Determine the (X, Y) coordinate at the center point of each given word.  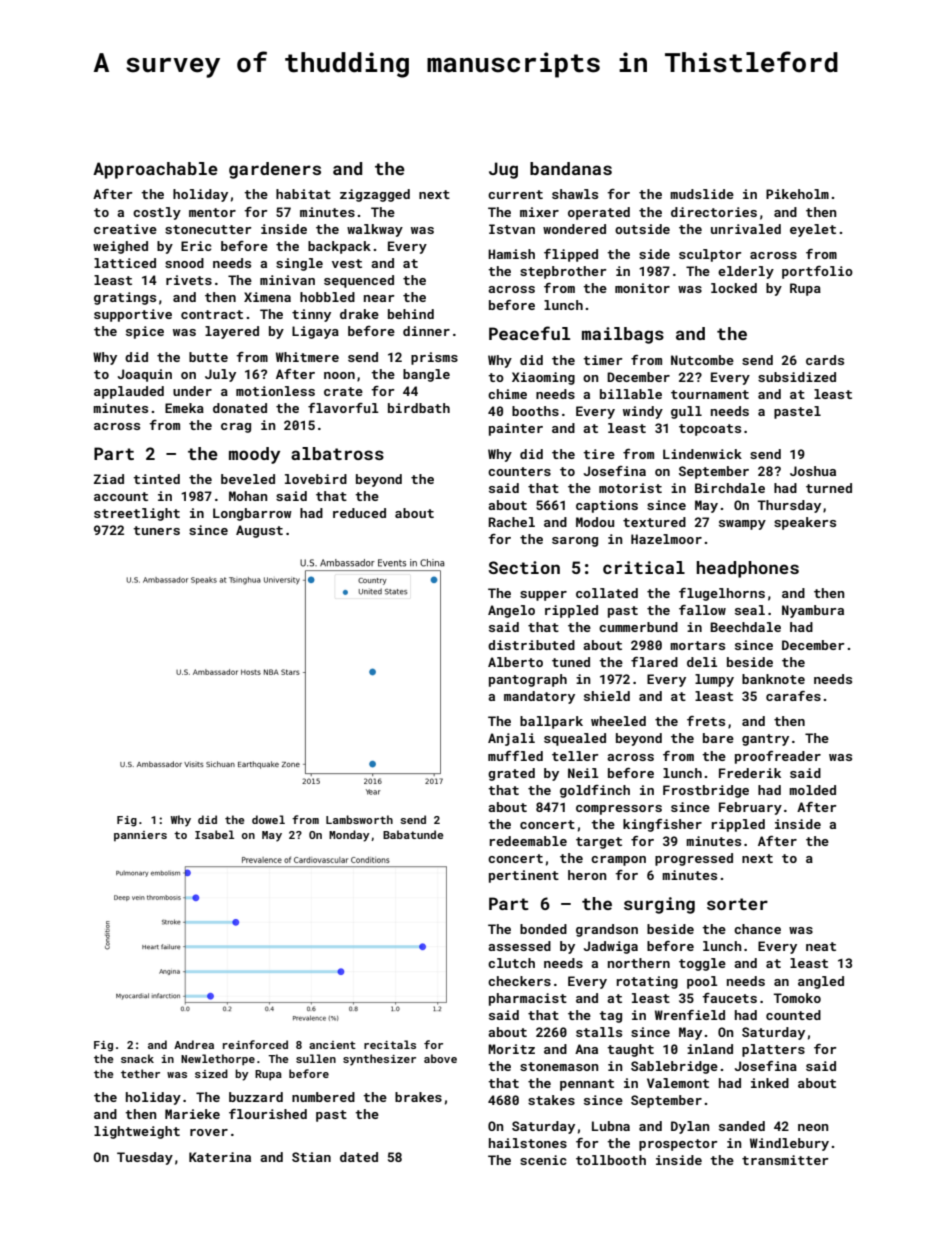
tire (599, 454)
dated (359, 1157)
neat (821, 946)
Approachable (155, 170)
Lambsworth (359, 819)
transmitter (785, 1160)
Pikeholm (797, 194)
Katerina (220, 1157)
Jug (503, 170)
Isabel (214, 834)
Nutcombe (702, 360)
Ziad (109, 479)
